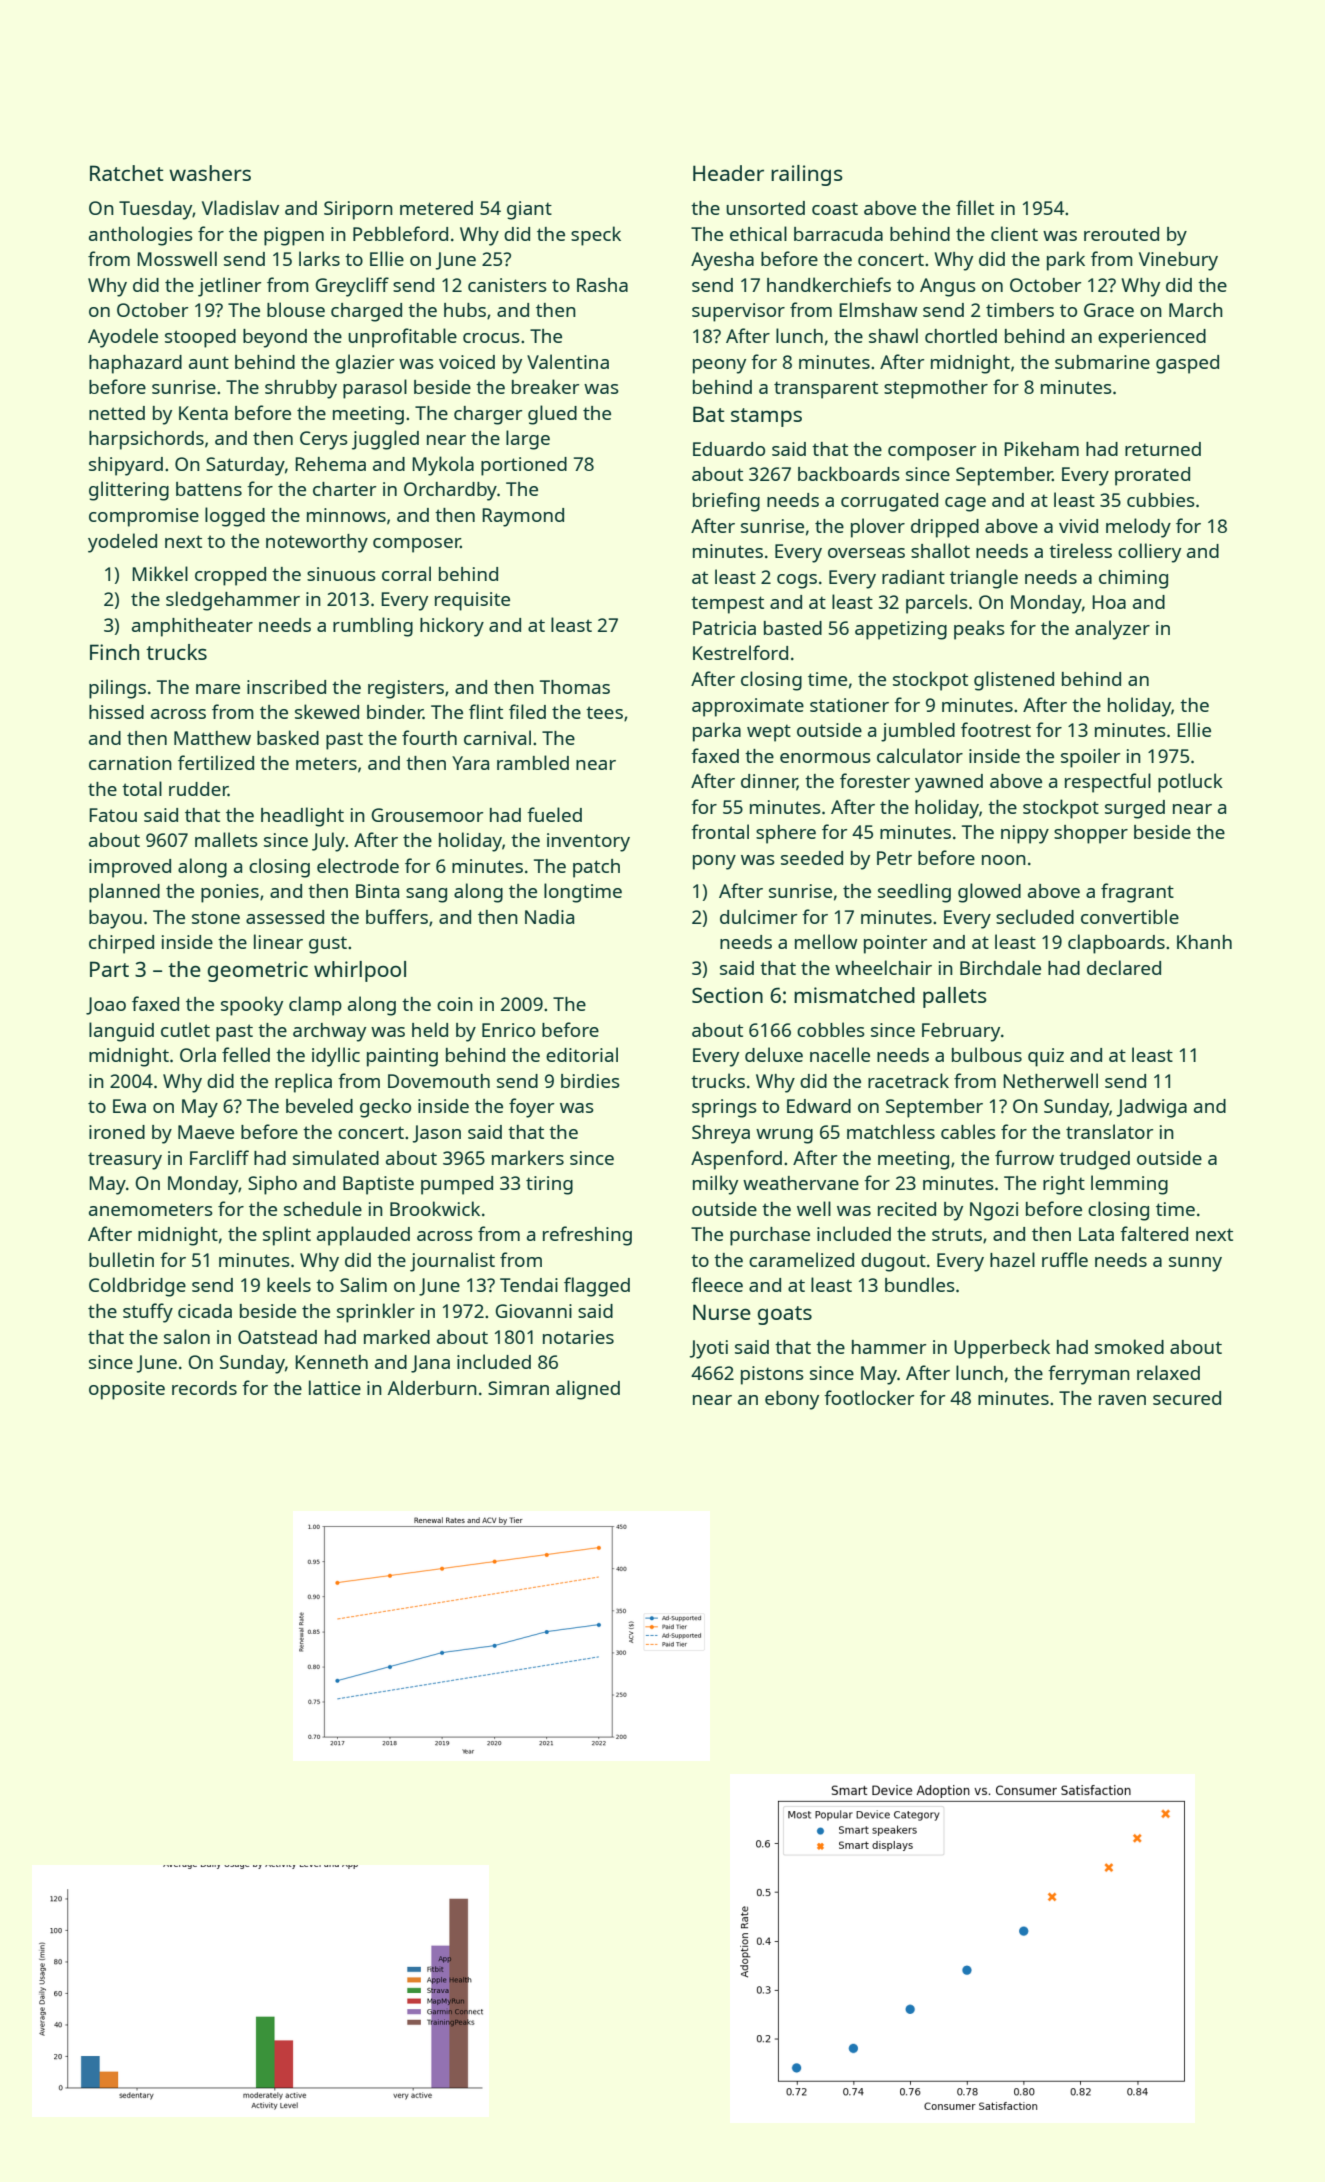 Image resolution: width=1325 pixels, height=2182 pixels. What do you see at coordinates (218, 689) in the document?
I see `mare` at bounding box center [218, 689].
